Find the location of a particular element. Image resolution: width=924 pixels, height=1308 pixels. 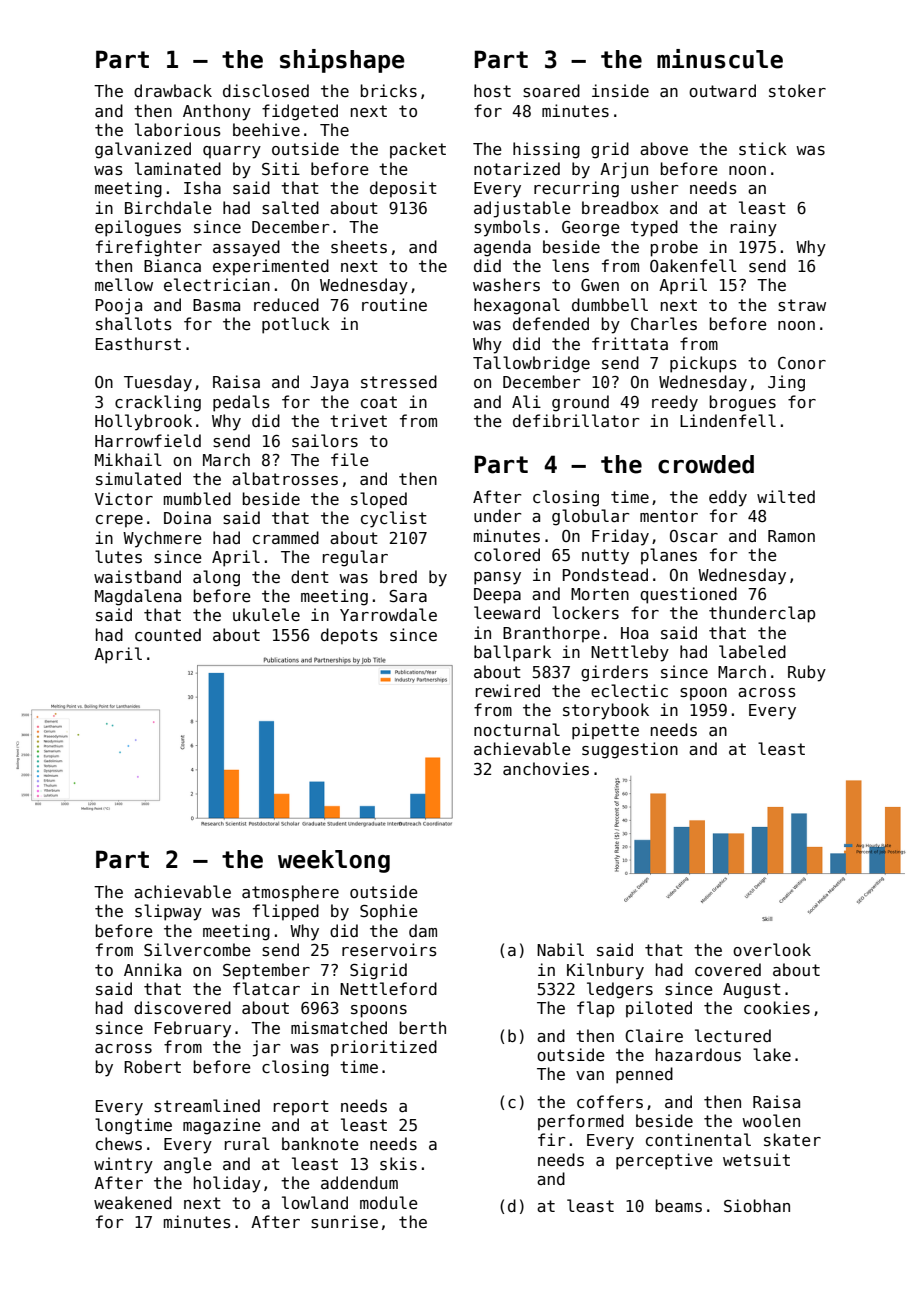

dumbbell is located at coordinates (610, 304).
